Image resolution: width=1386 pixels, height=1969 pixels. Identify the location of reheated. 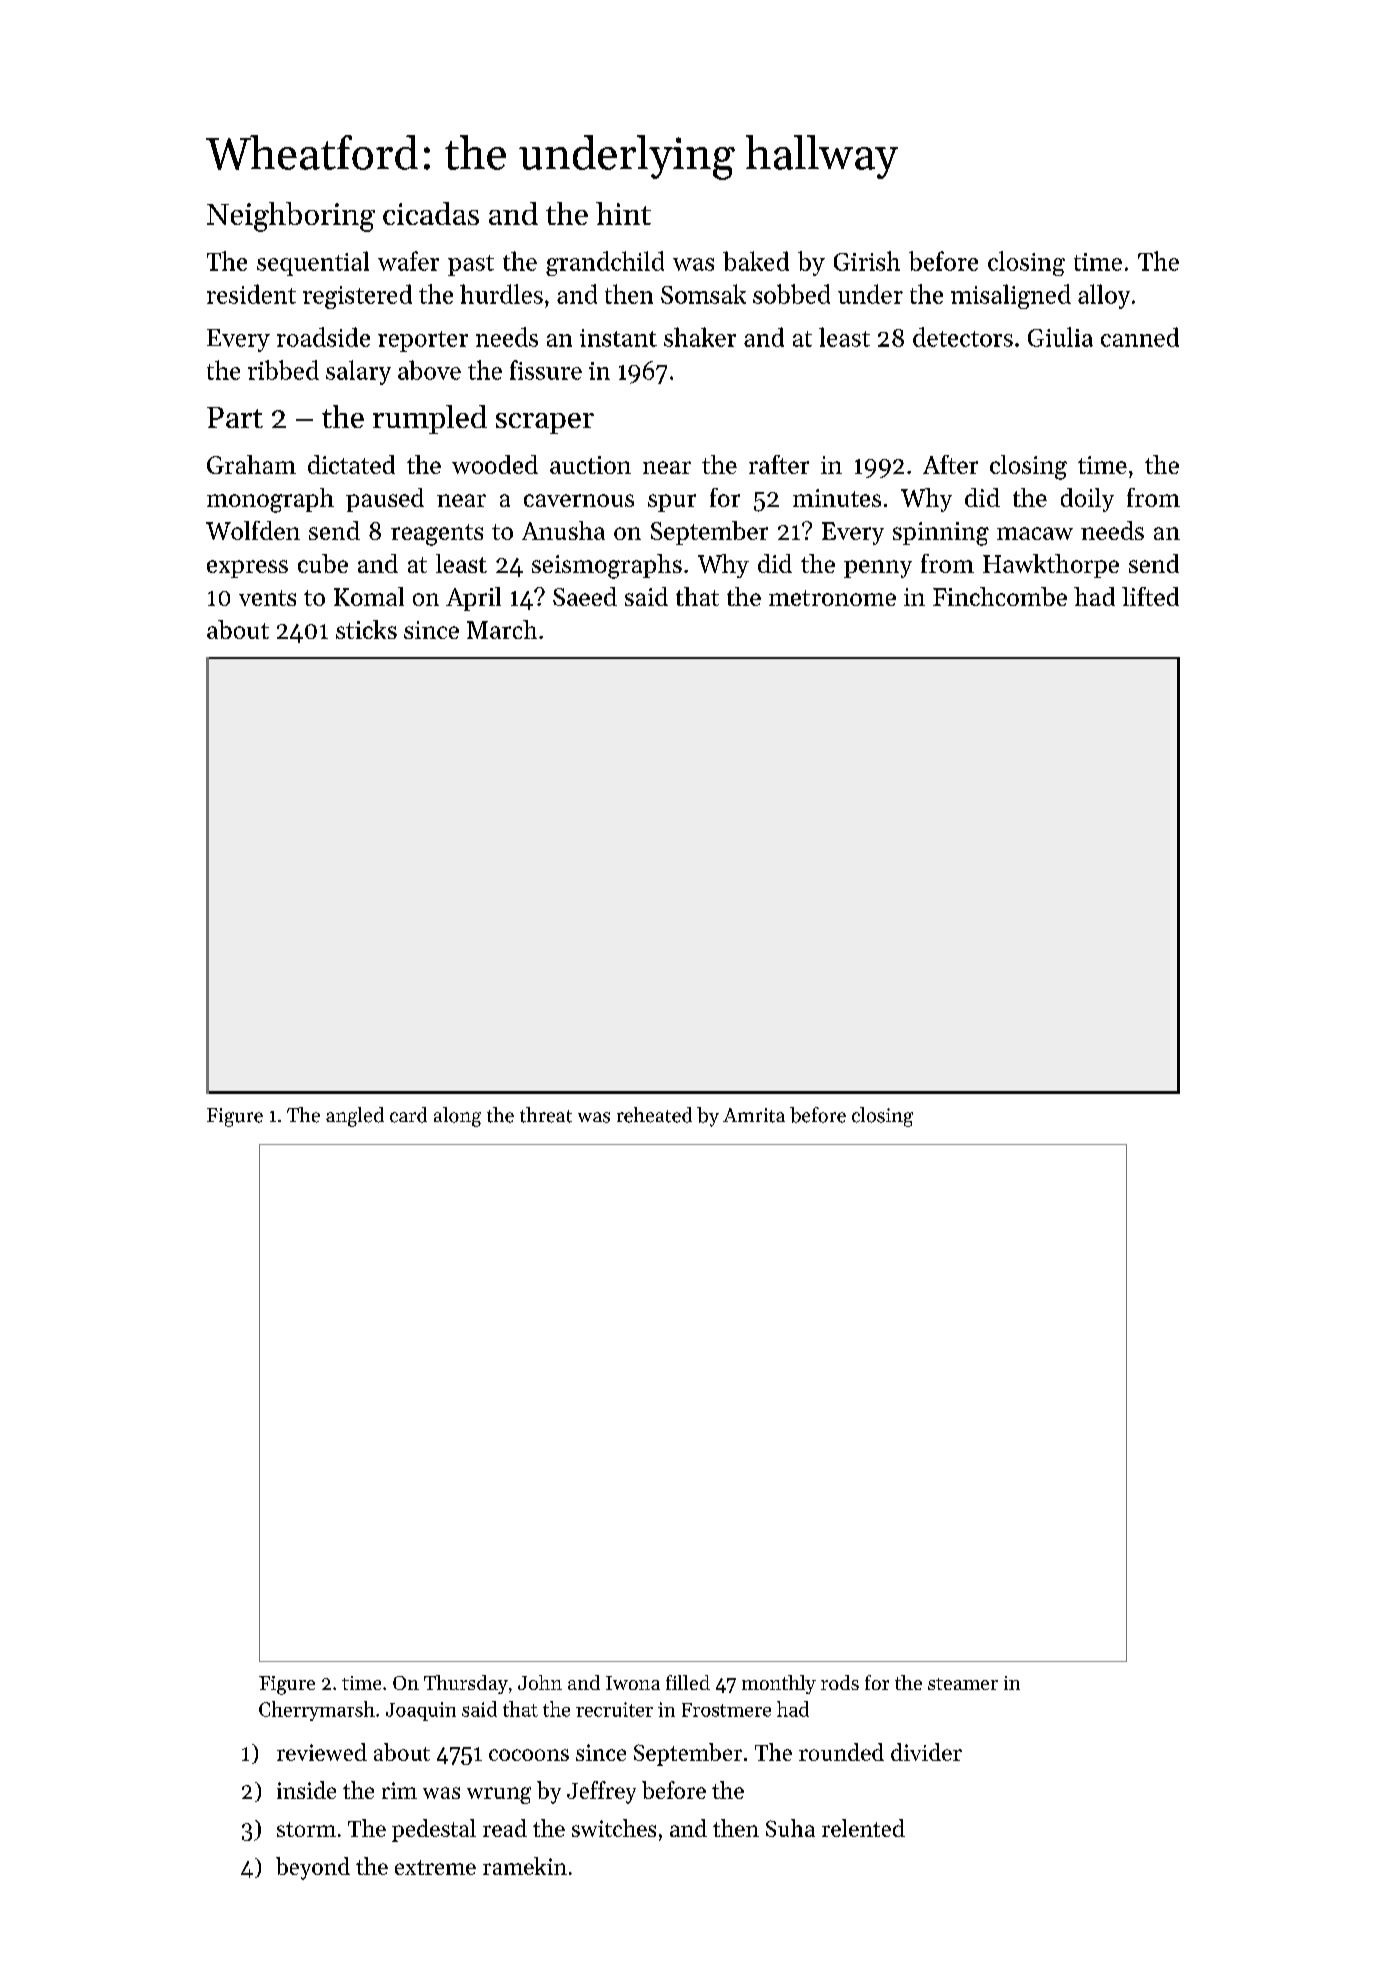
(654, 1115).
